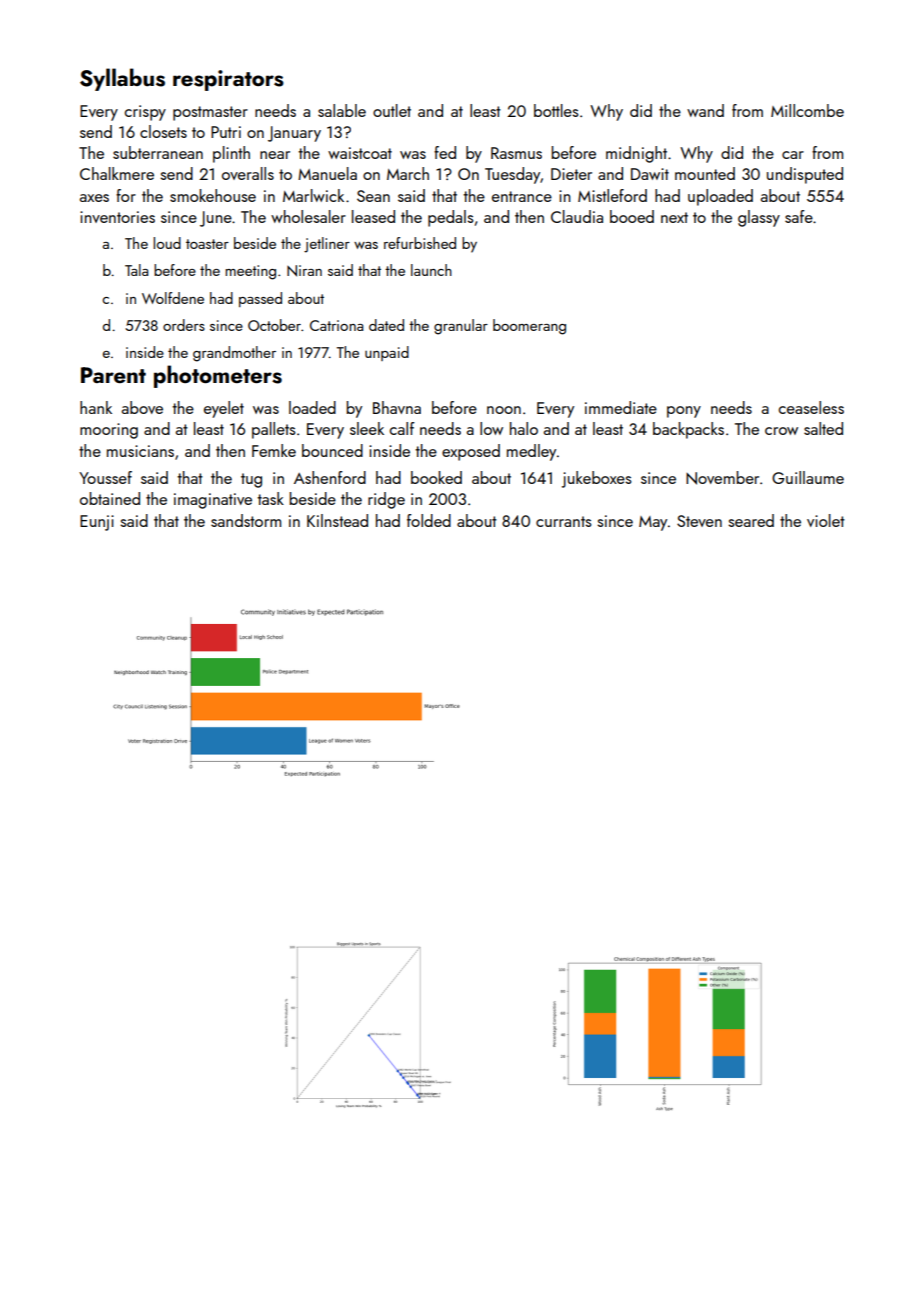  I want to click on safe, so click(799, 216).
